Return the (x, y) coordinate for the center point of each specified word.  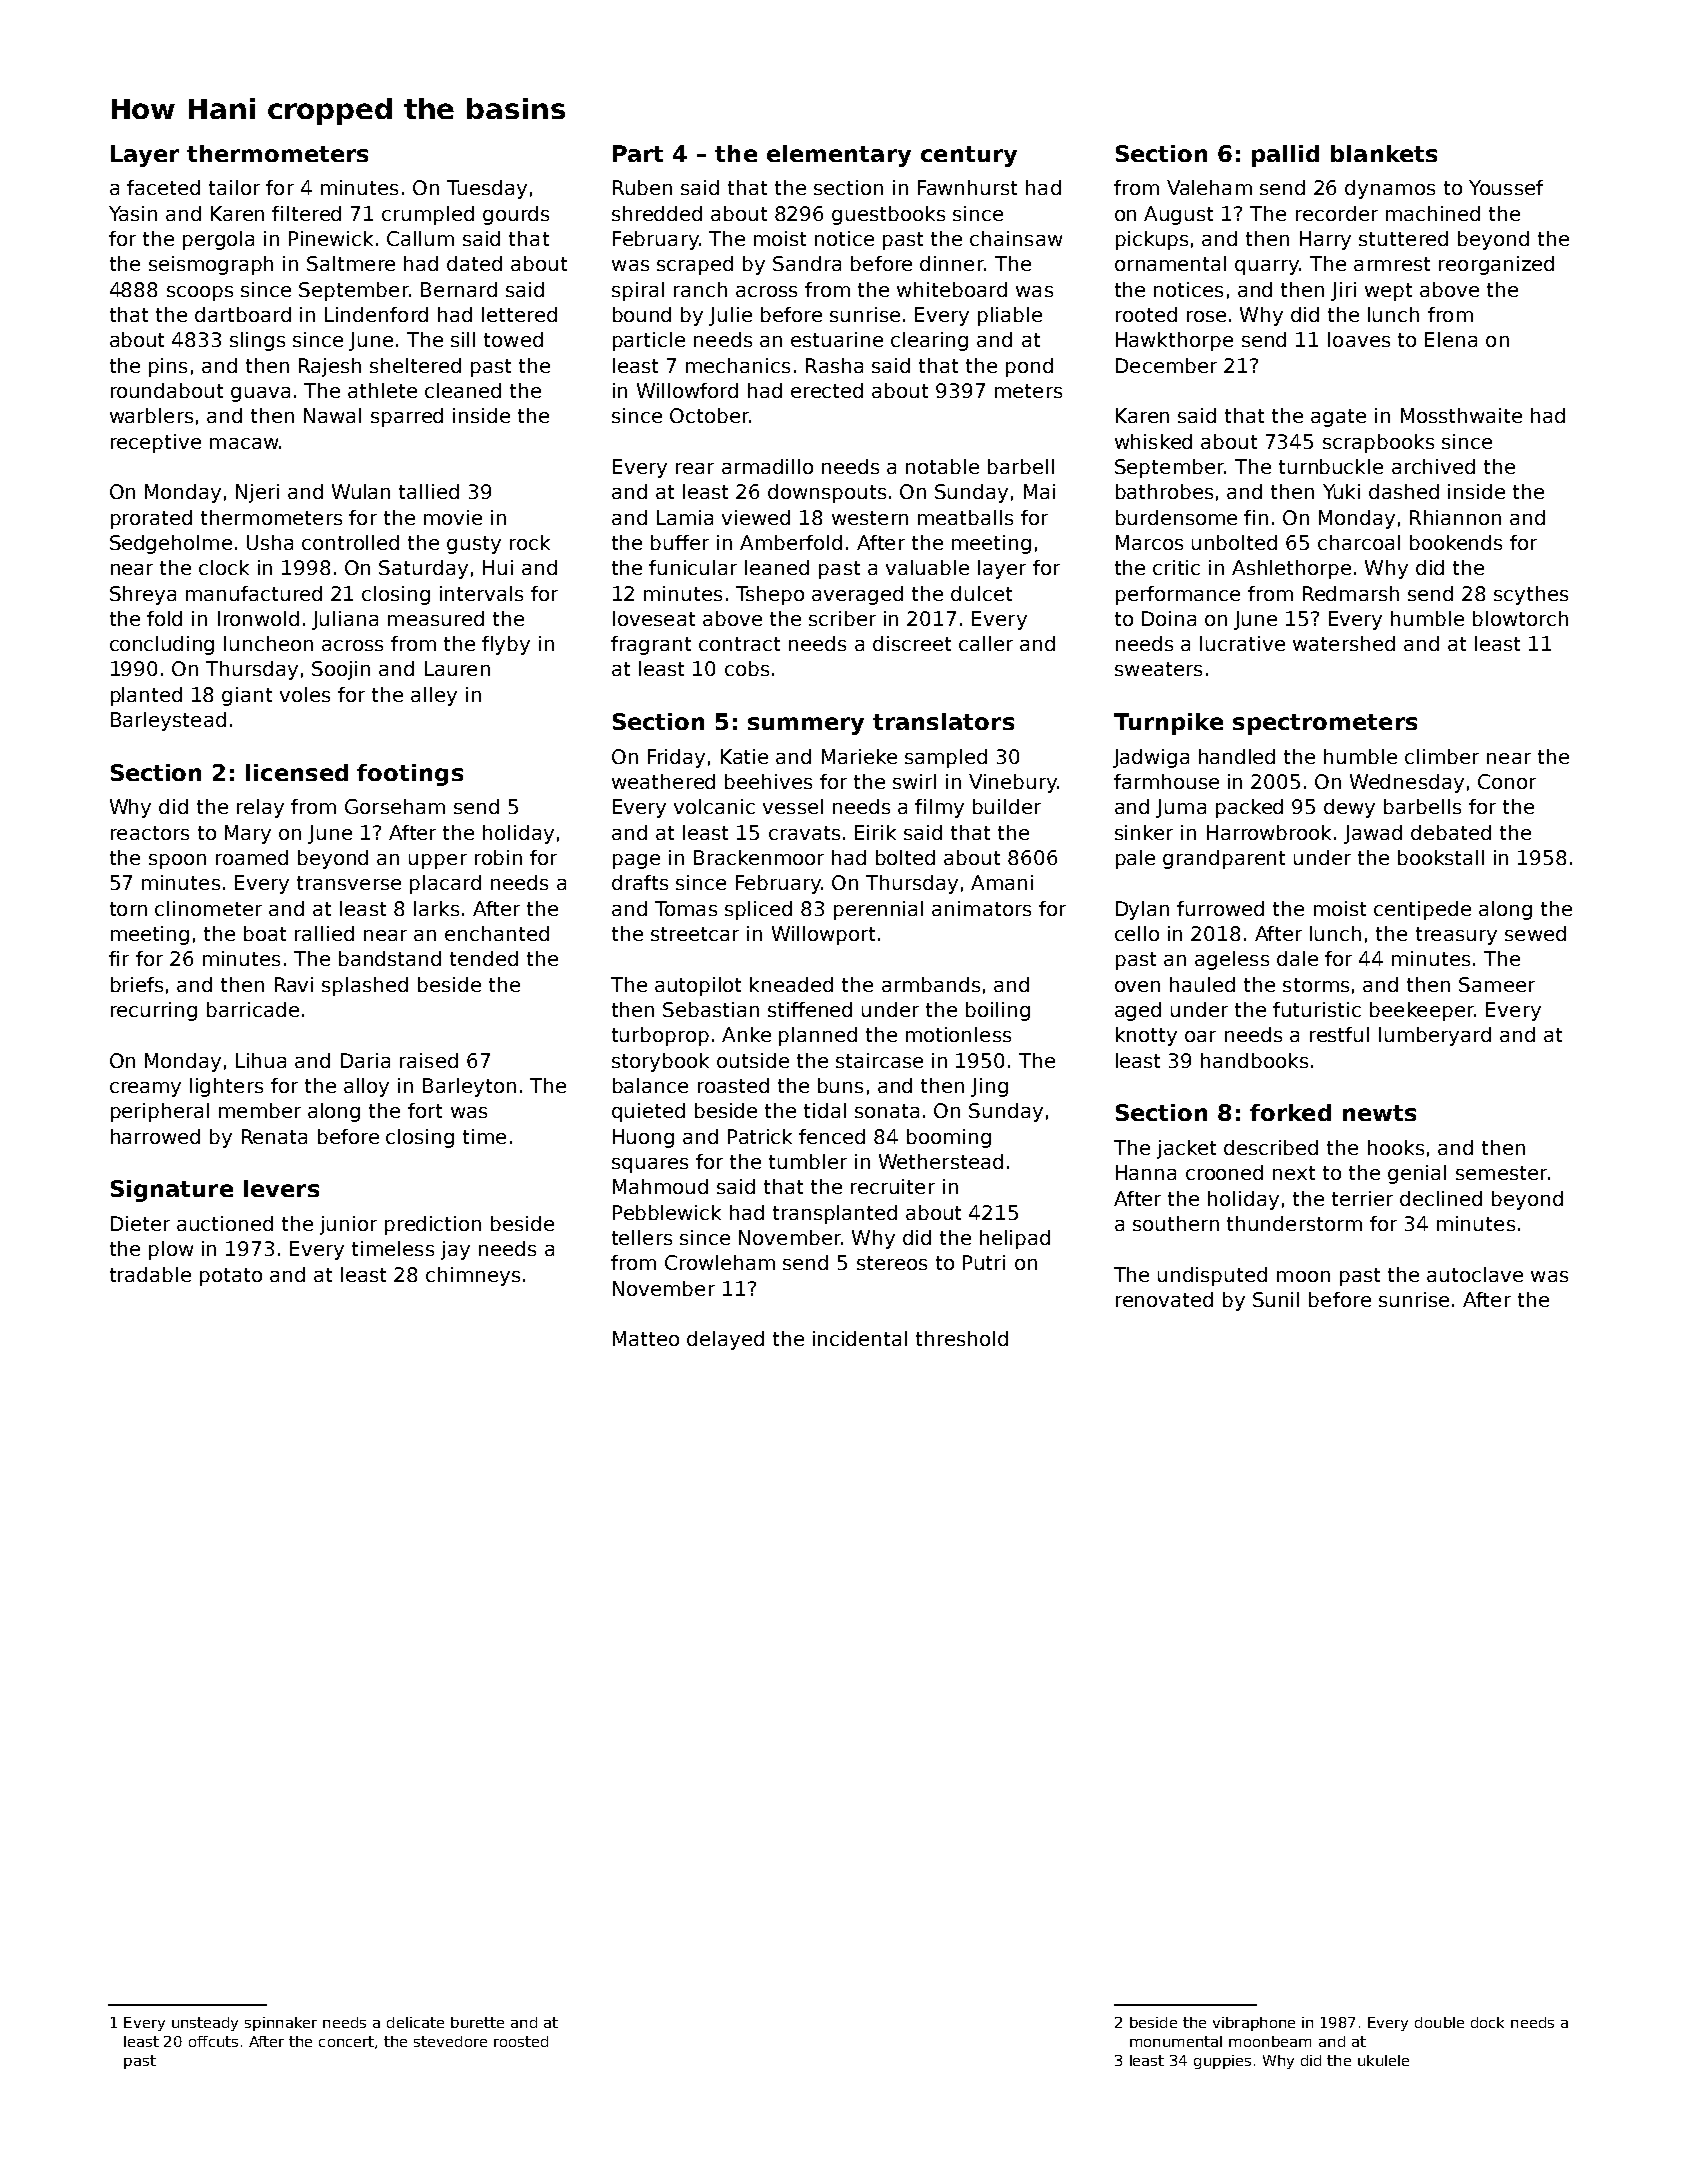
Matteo (646, 1338)
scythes (1531, 595)
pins (168, 367)
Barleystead (168, 721)
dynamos (1390, 189)
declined (1441, 1198)
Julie (730, 316)
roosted (521, 2041)
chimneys (473, 1276)
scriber (842, 618)
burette (477, 2022)
